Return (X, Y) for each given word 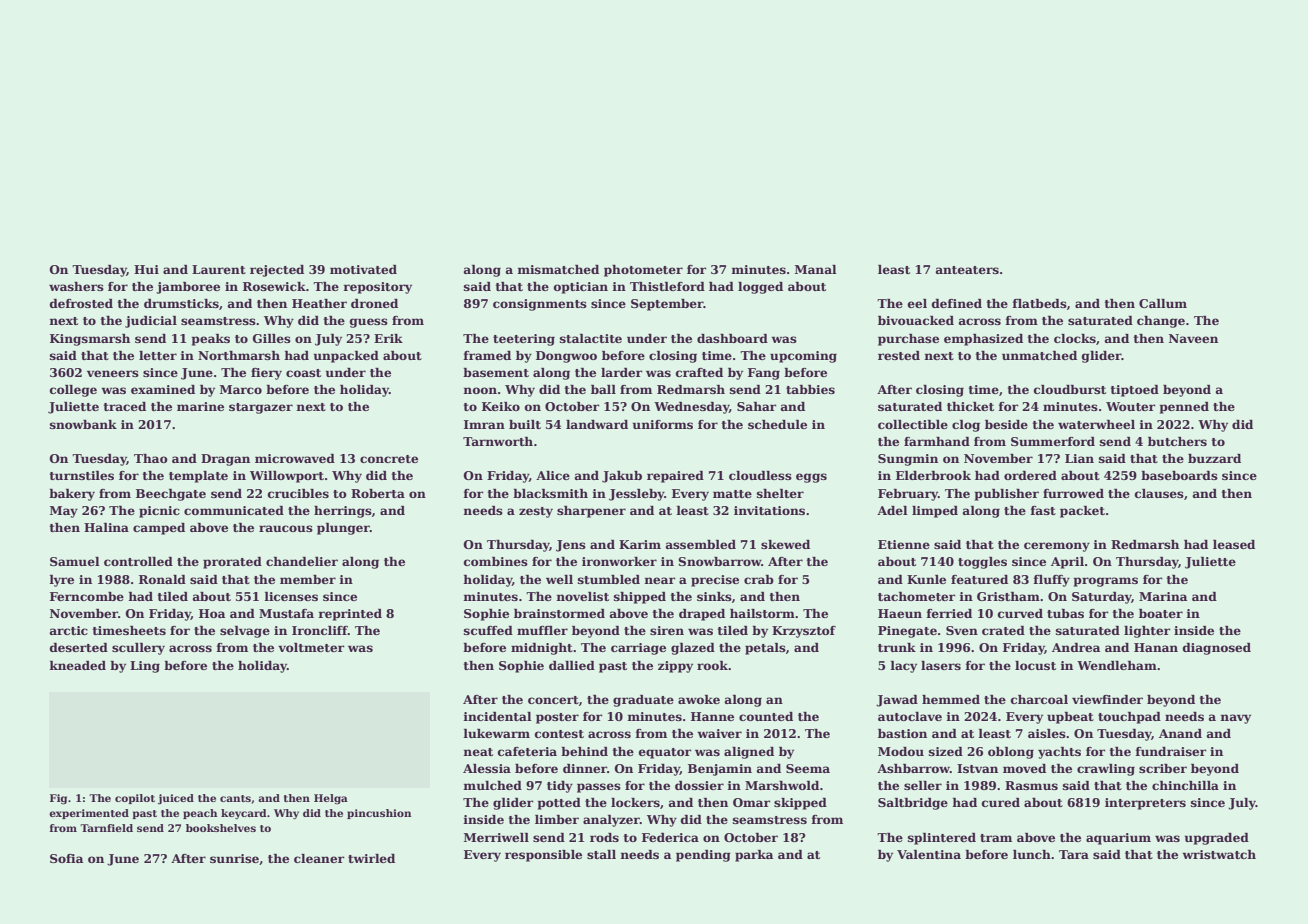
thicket (970, 406)
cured (1001, 802)
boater (1161, 613)
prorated (232, 563)
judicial (151, 322)
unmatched (1039, 355)
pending (703, 856)
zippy (675, 667)
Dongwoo (566, 357)
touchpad (1129, 718)
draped (702, 615)
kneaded (77, 665)
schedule (777, 424)
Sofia (66, 858)
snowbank (83, 424)
